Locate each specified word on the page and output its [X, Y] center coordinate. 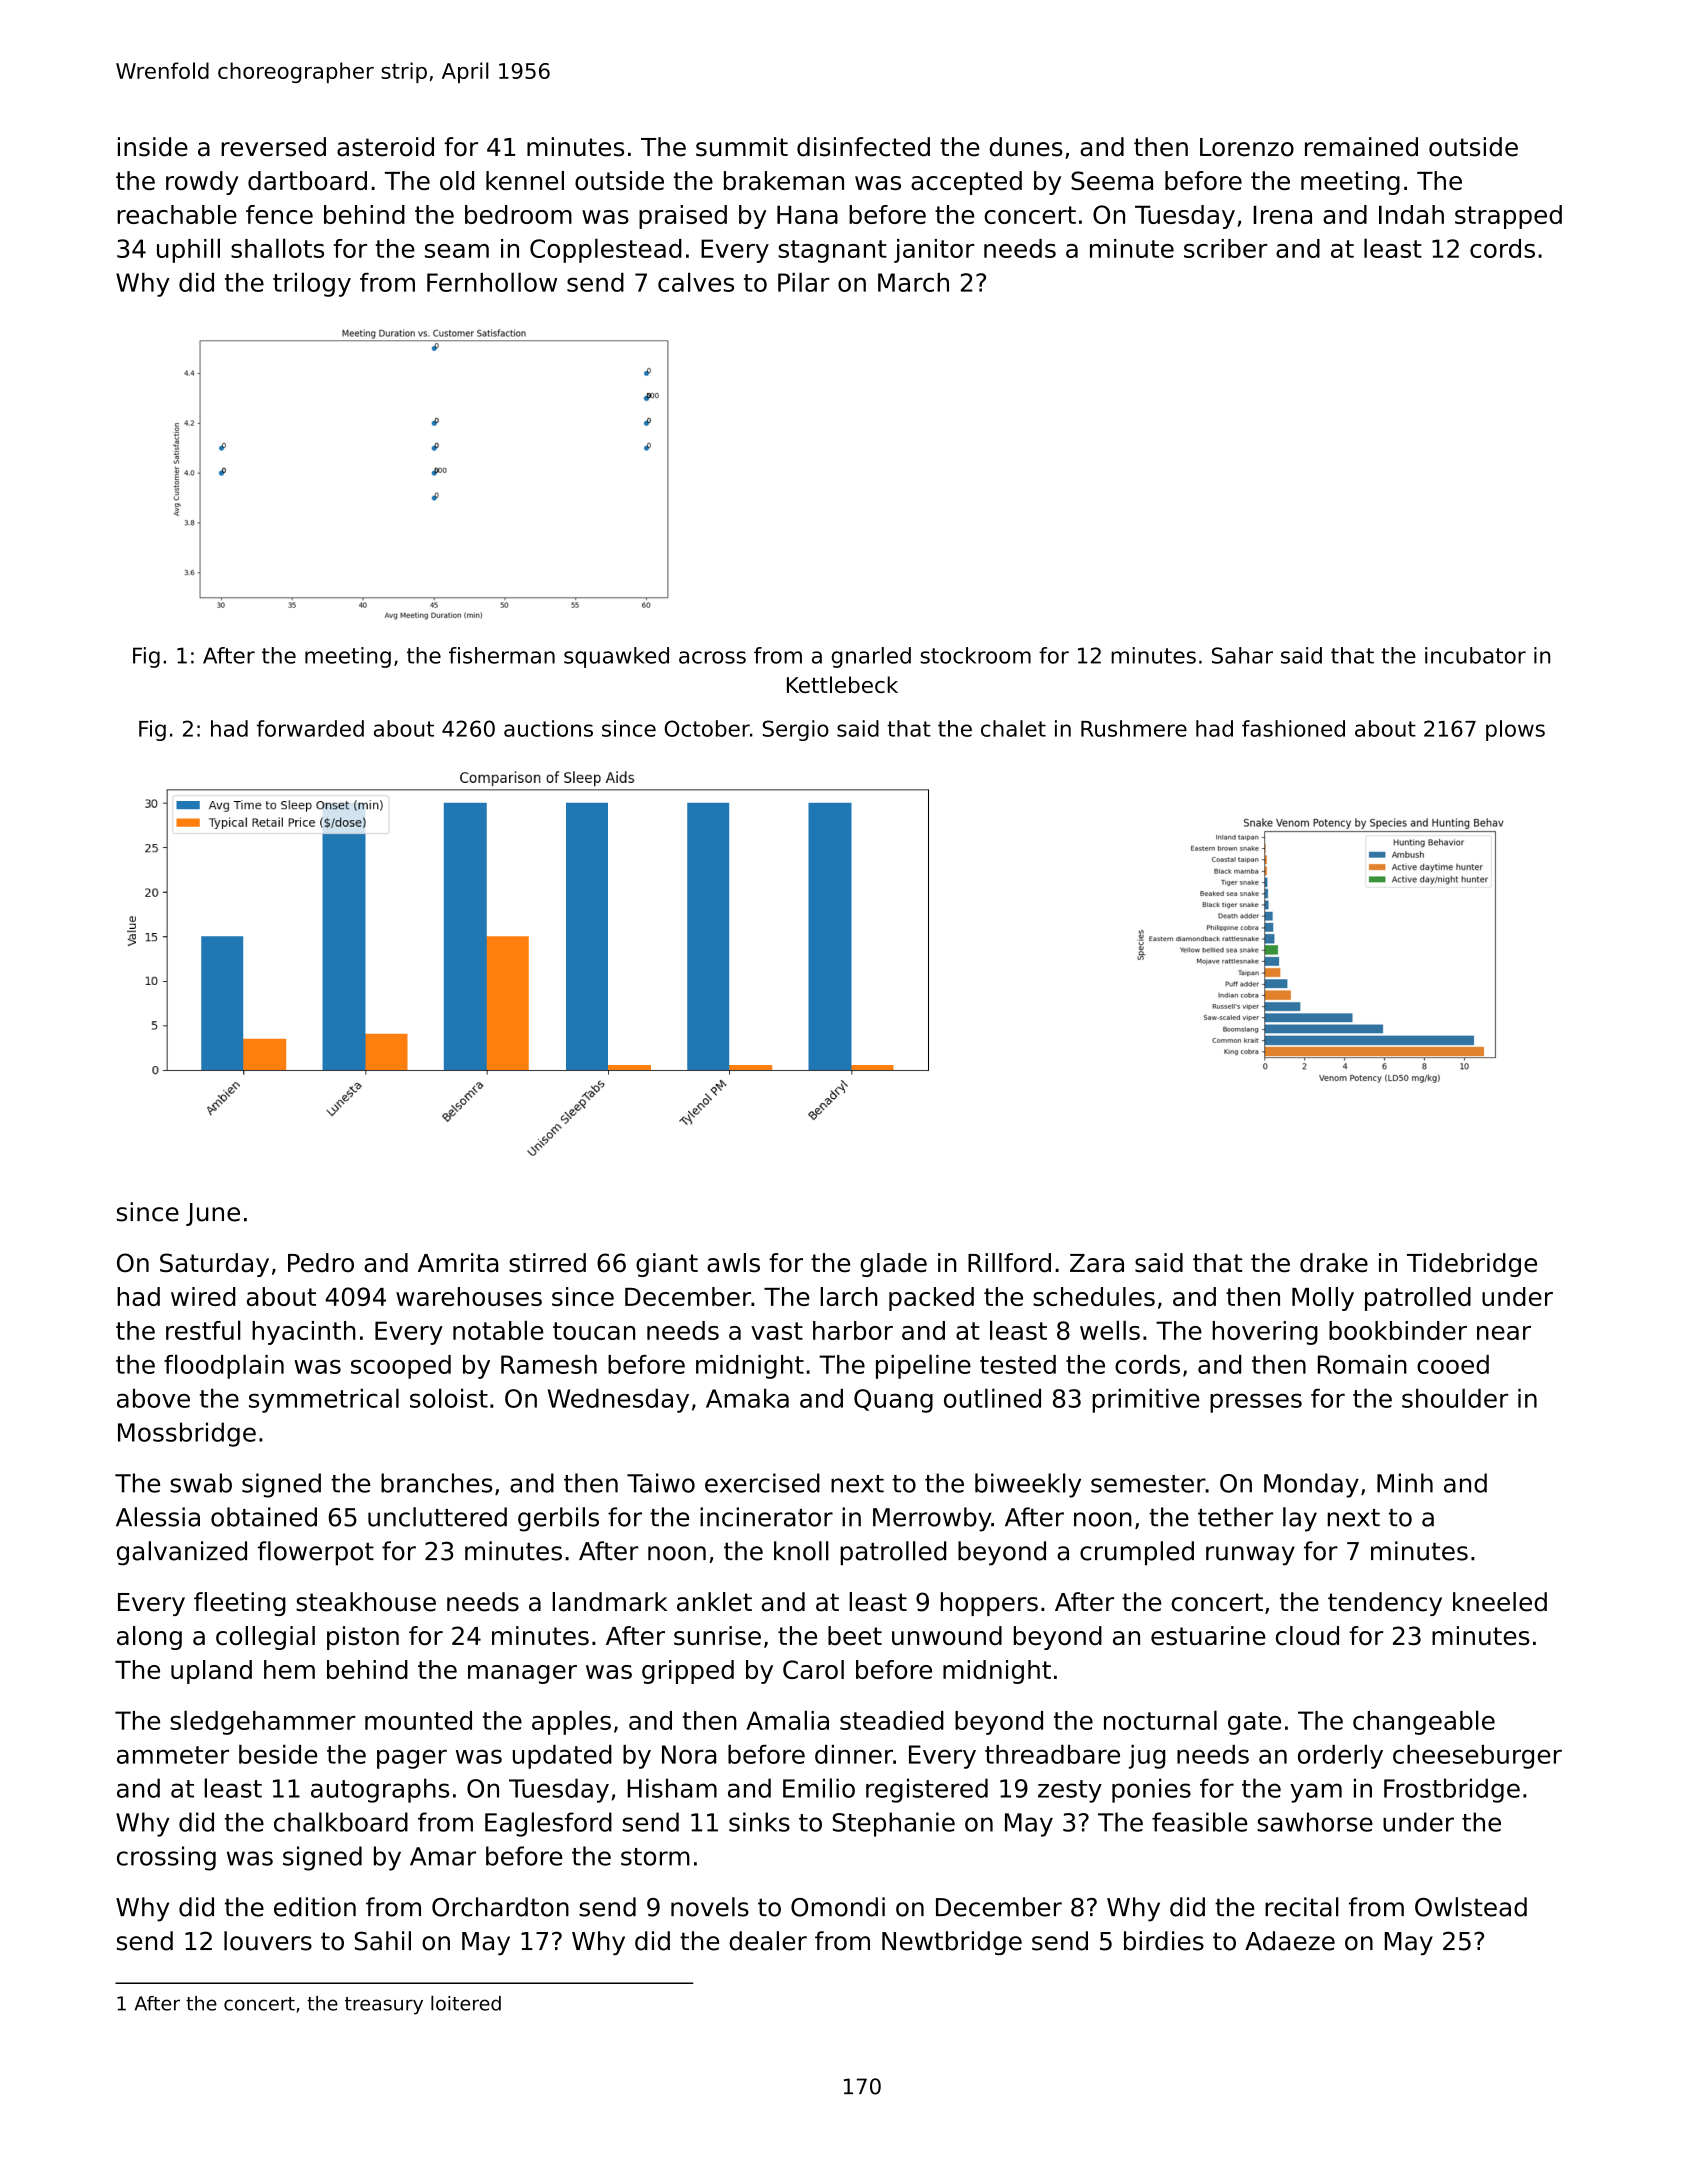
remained [1361, 147]
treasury [384, 2006]
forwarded [310, 728]
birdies [1164, 1941]
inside [153, 147]
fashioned [1293, 728]
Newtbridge [952, 1943]
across [712, 657]
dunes [1026, 147]
